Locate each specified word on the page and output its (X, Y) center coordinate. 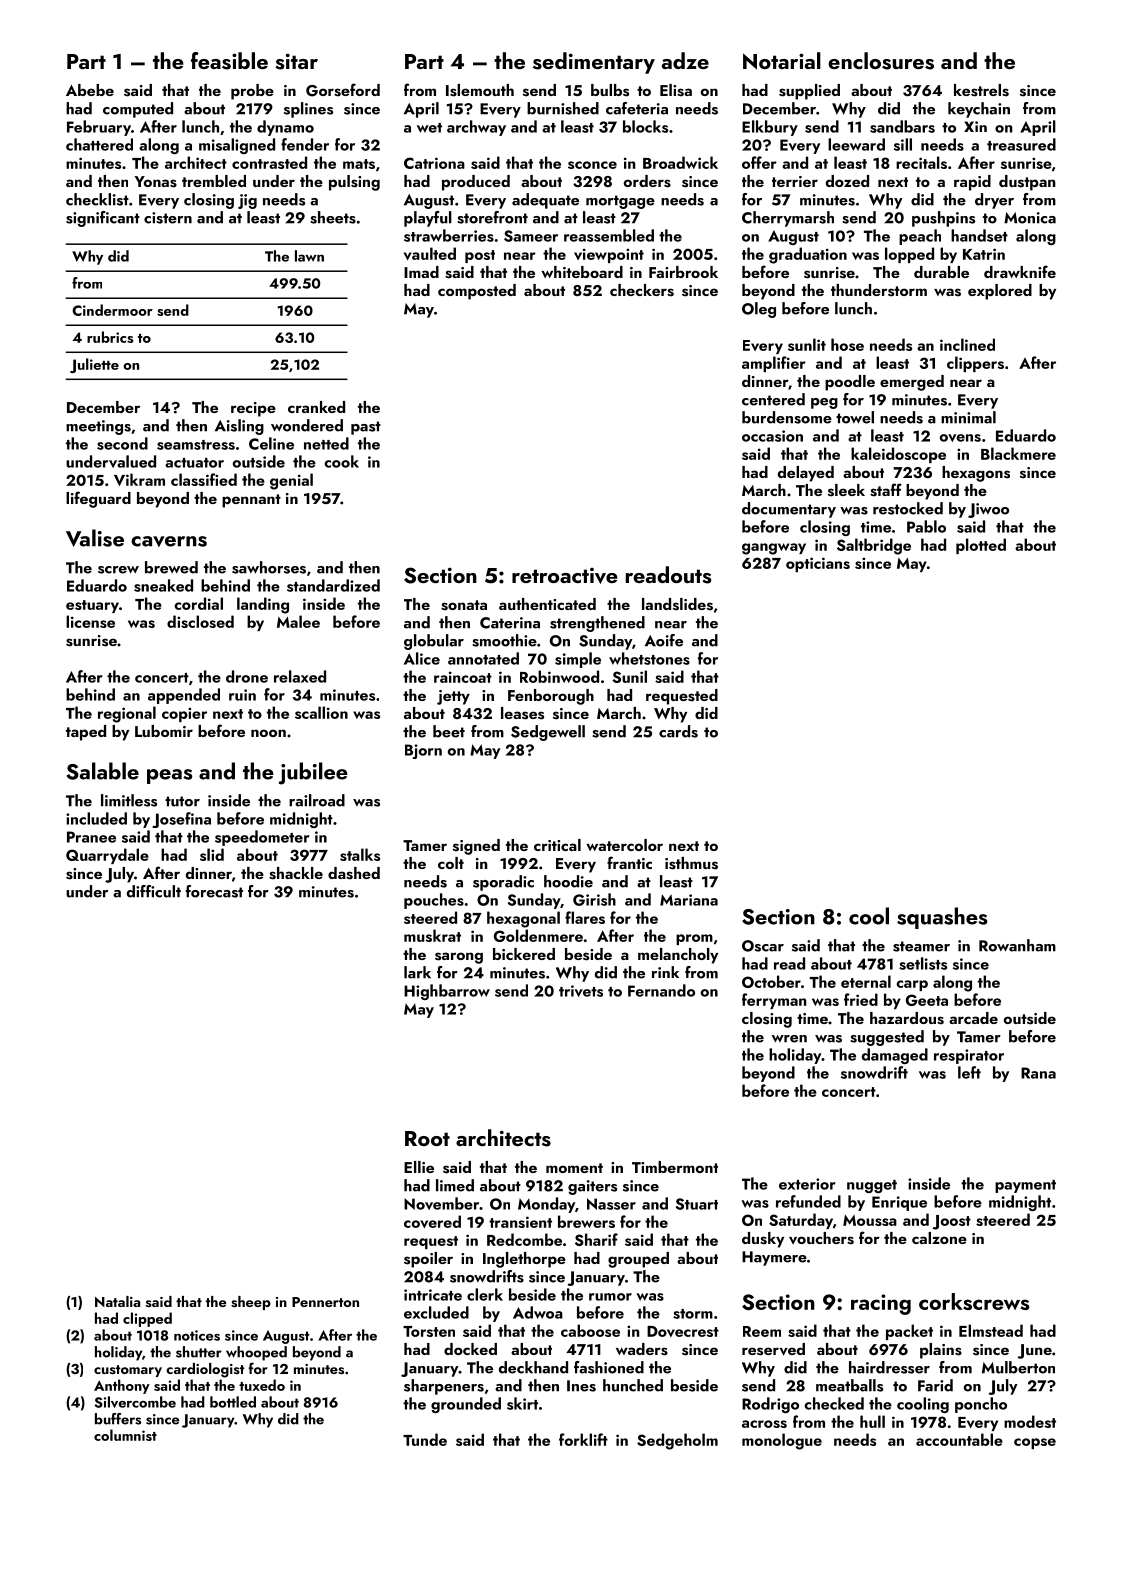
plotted (981, 546)
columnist (125, 1435)
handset (979, 235)
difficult (154, 891)
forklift (583, 1439)
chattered (99, 144)
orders (647, 181)
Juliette (94, 365)
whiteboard (582, 272)
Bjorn (423, 751)
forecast (214, 891)
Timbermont (675, 1167)
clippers (975, 364)
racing (881, 1304)
